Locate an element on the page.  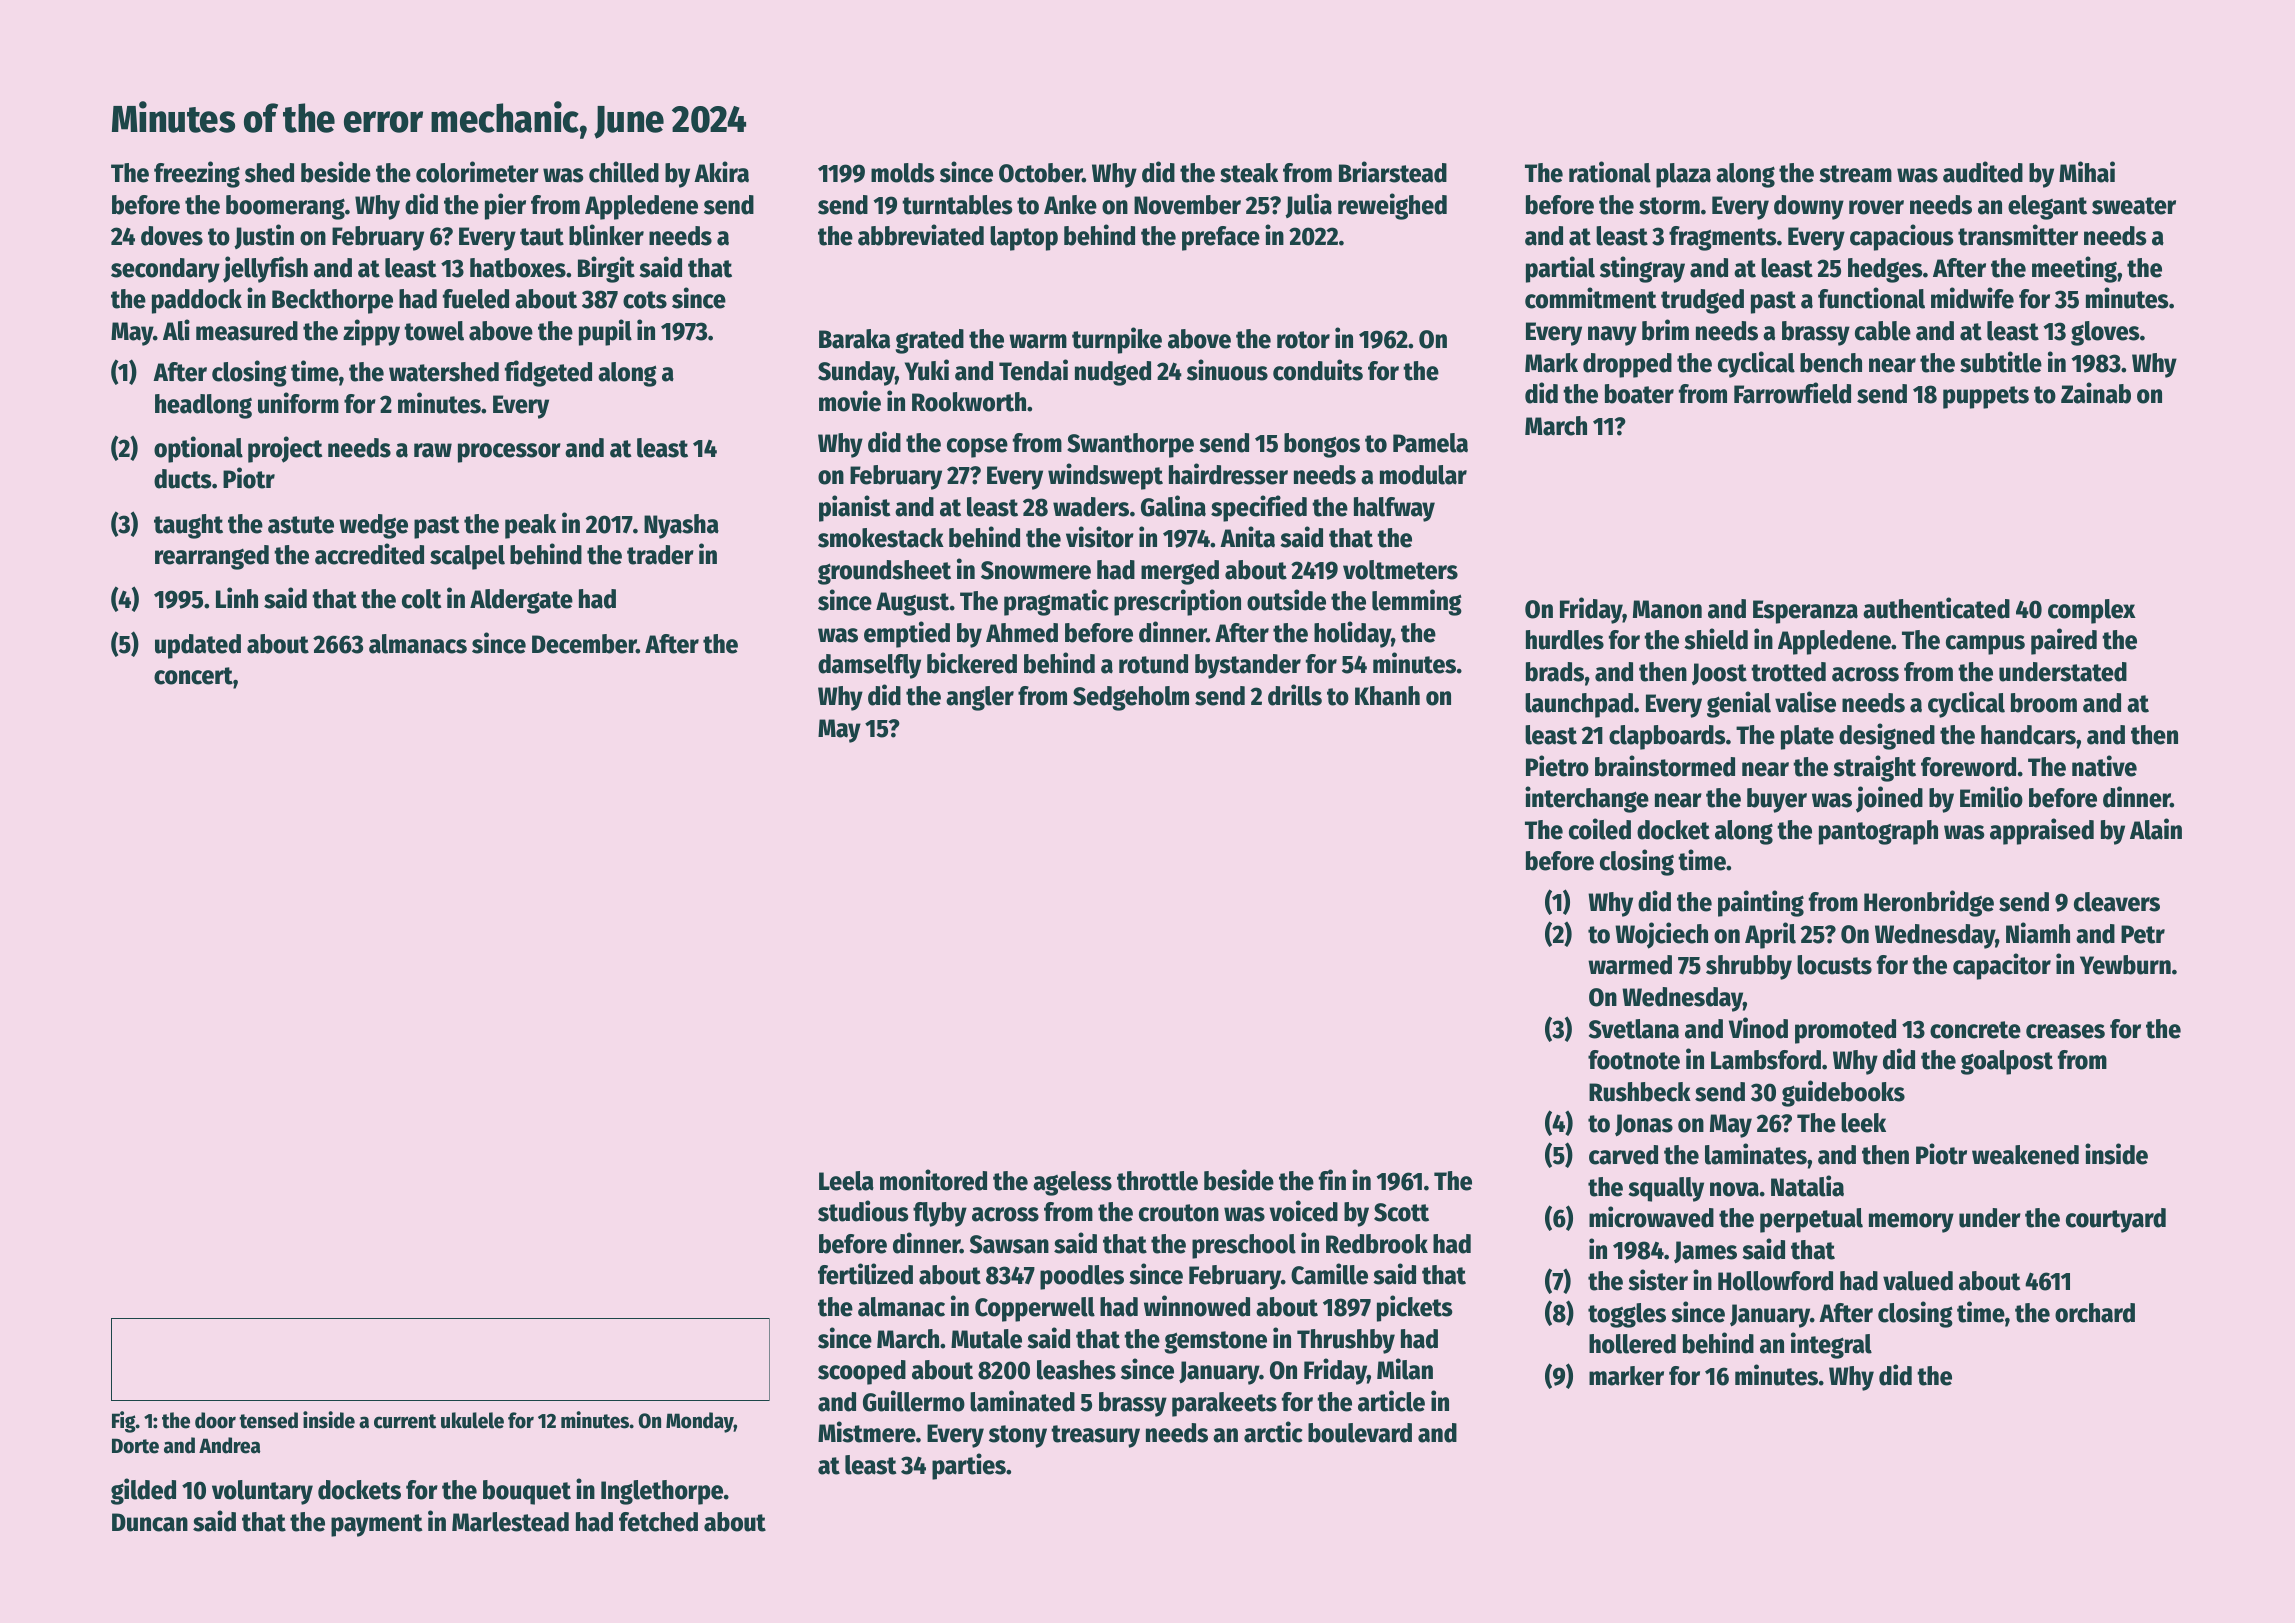
buyer is located at coordinates (1777, 800).
